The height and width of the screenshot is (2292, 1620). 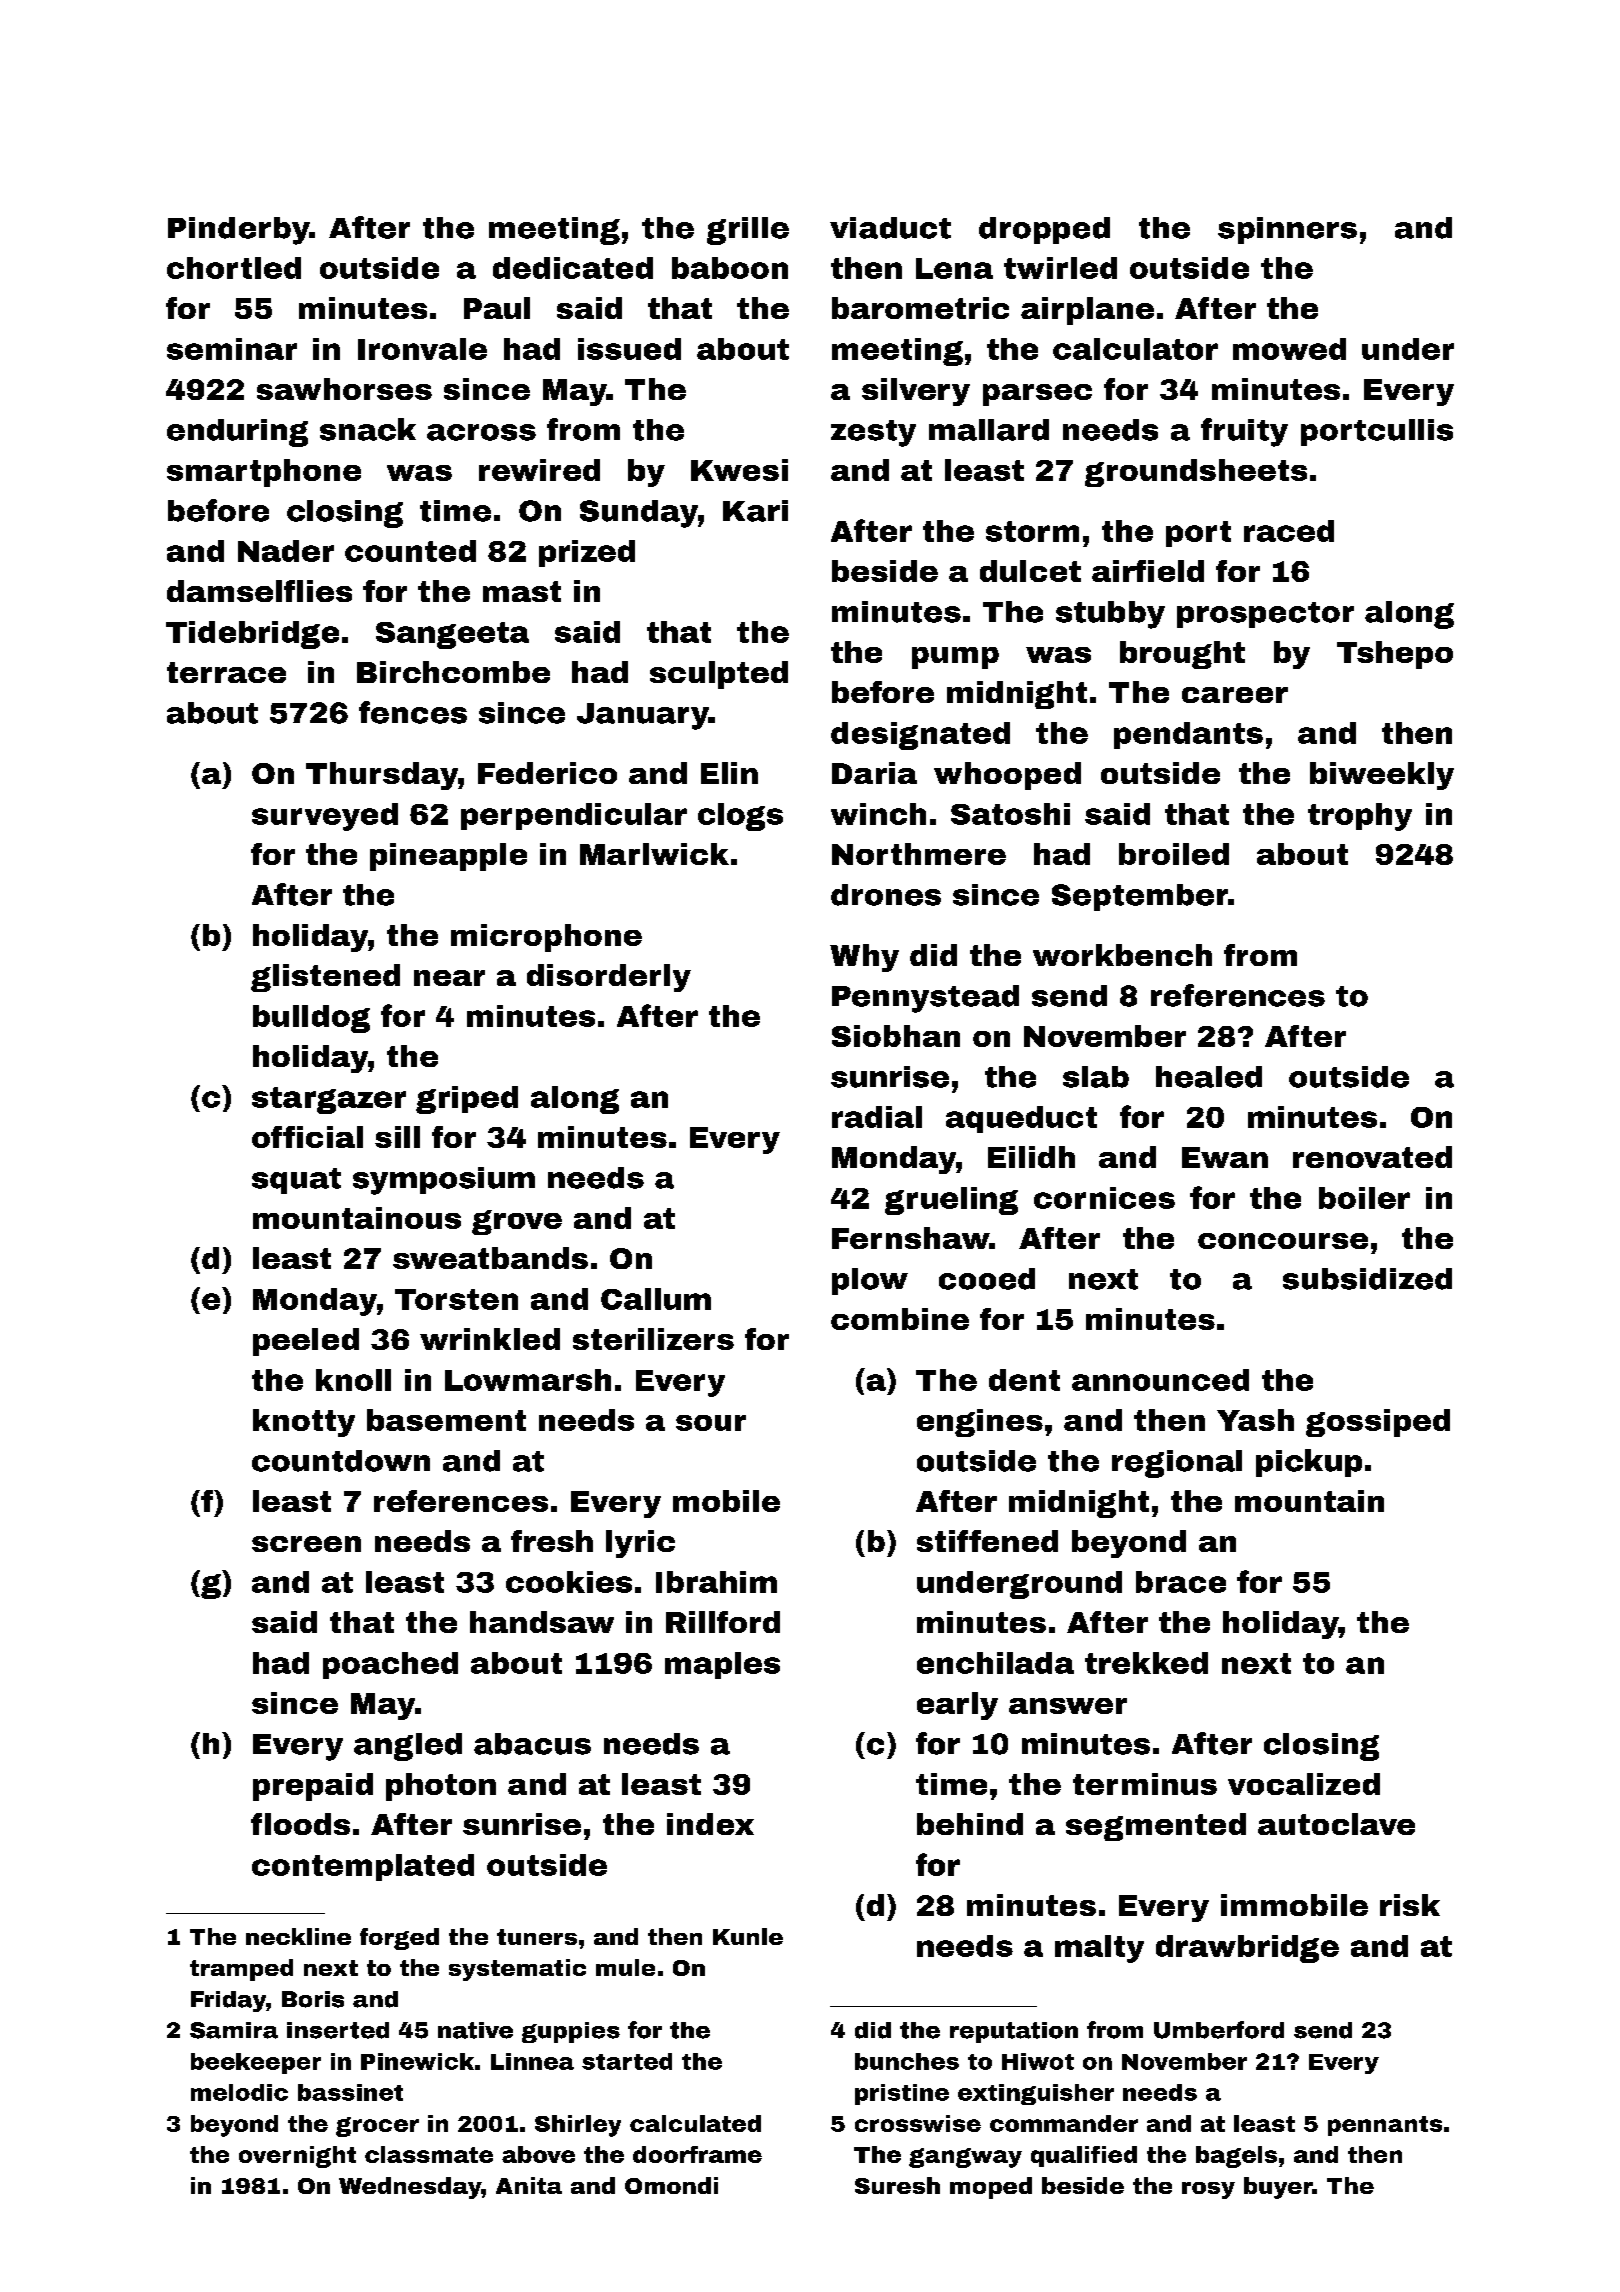 I want to click on Wednesday, so click(x=410, y=2188).
